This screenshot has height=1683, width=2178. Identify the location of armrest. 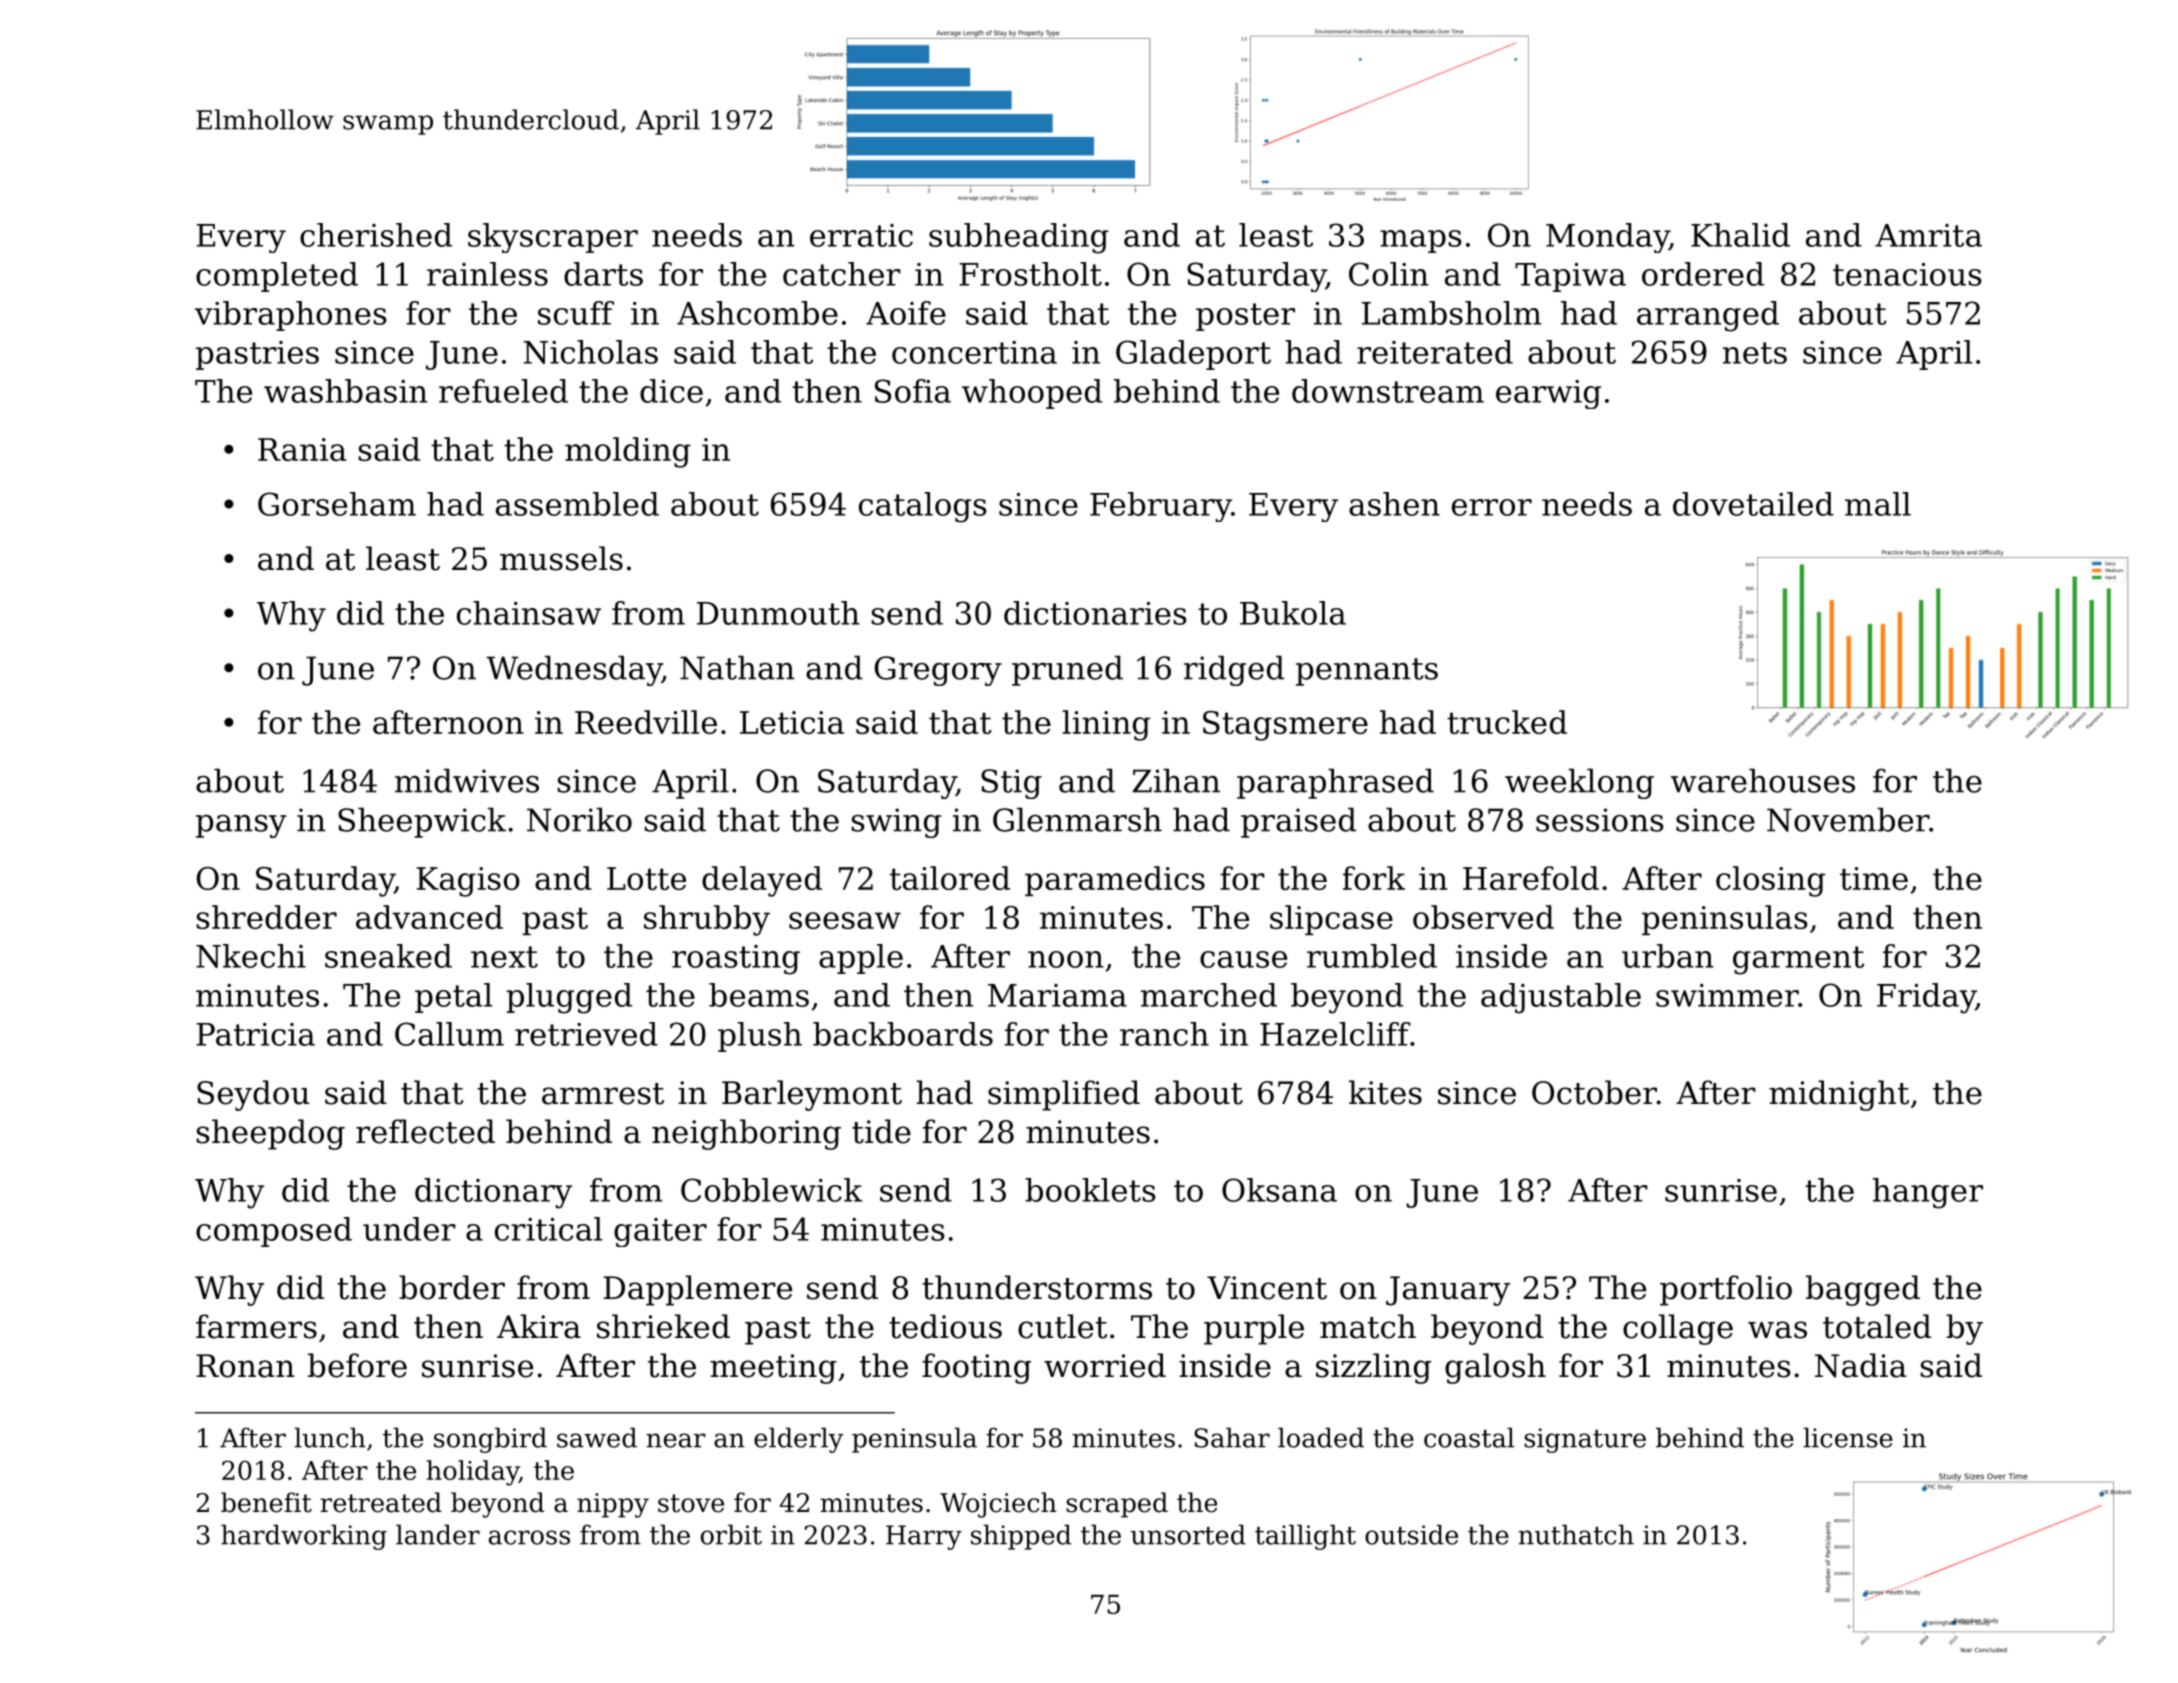
(603, 1094).
